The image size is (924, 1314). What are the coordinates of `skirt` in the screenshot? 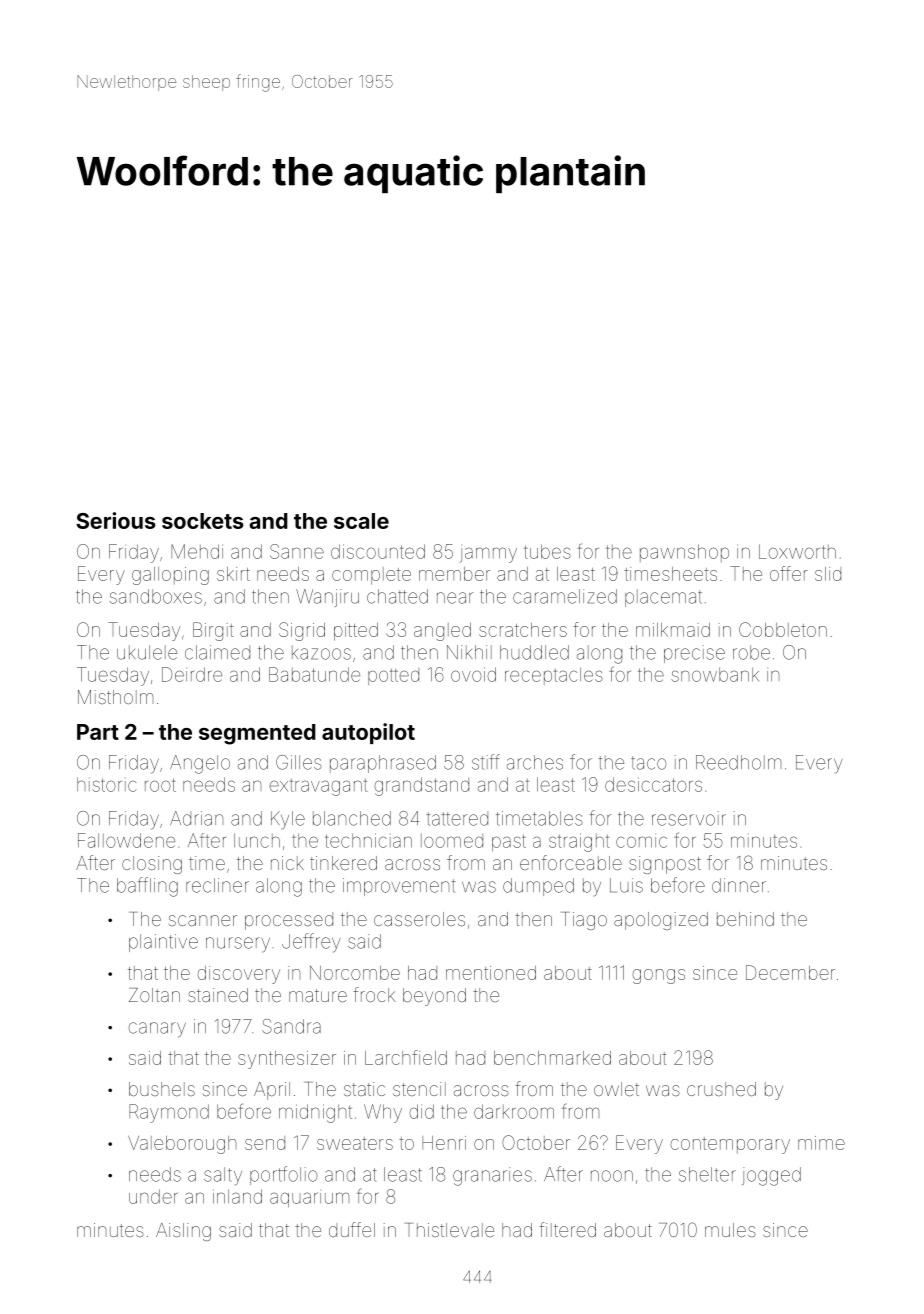 It's located at (233, 574).
